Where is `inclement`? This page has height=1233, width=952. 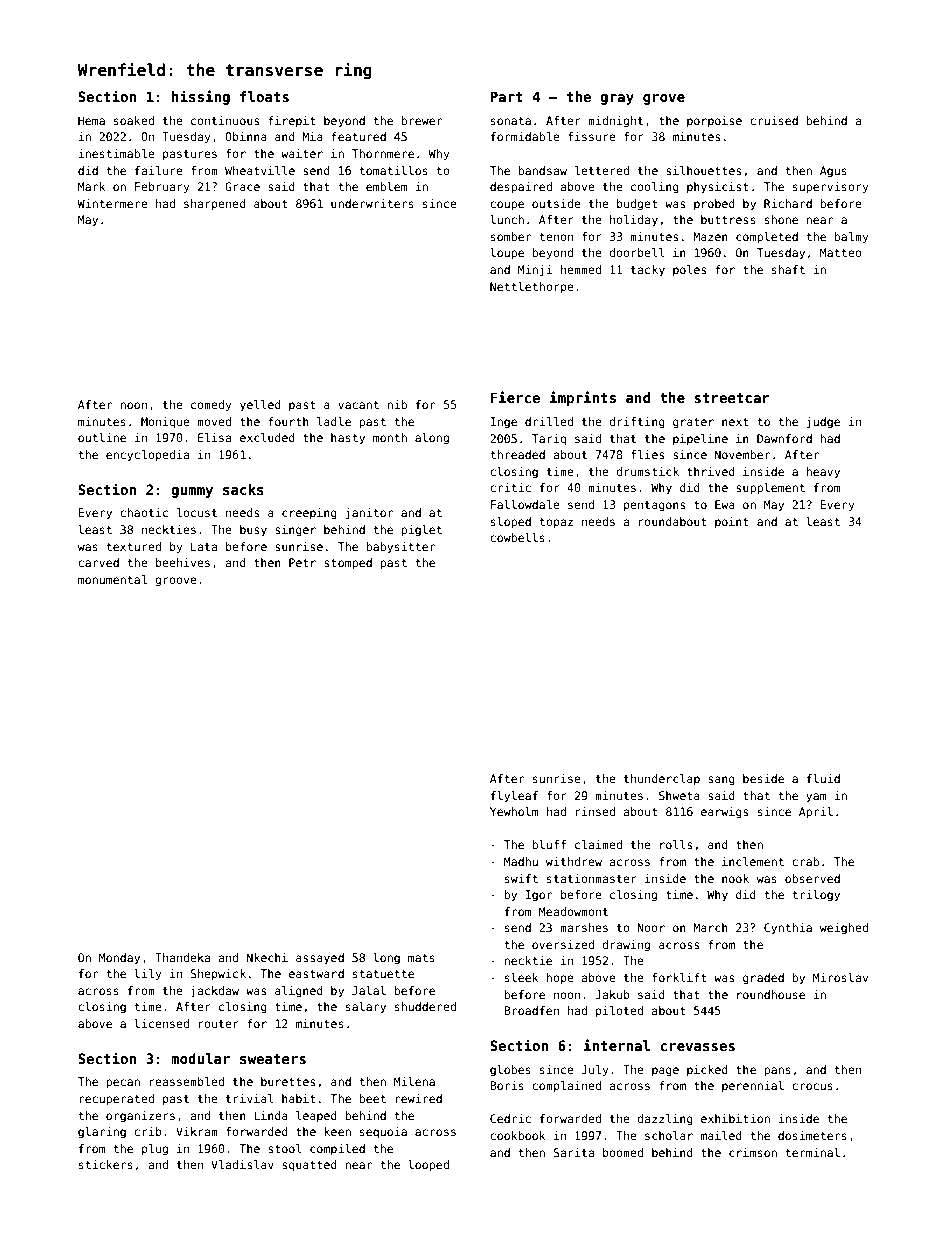
inclement is located at coordinates (753, 861).
